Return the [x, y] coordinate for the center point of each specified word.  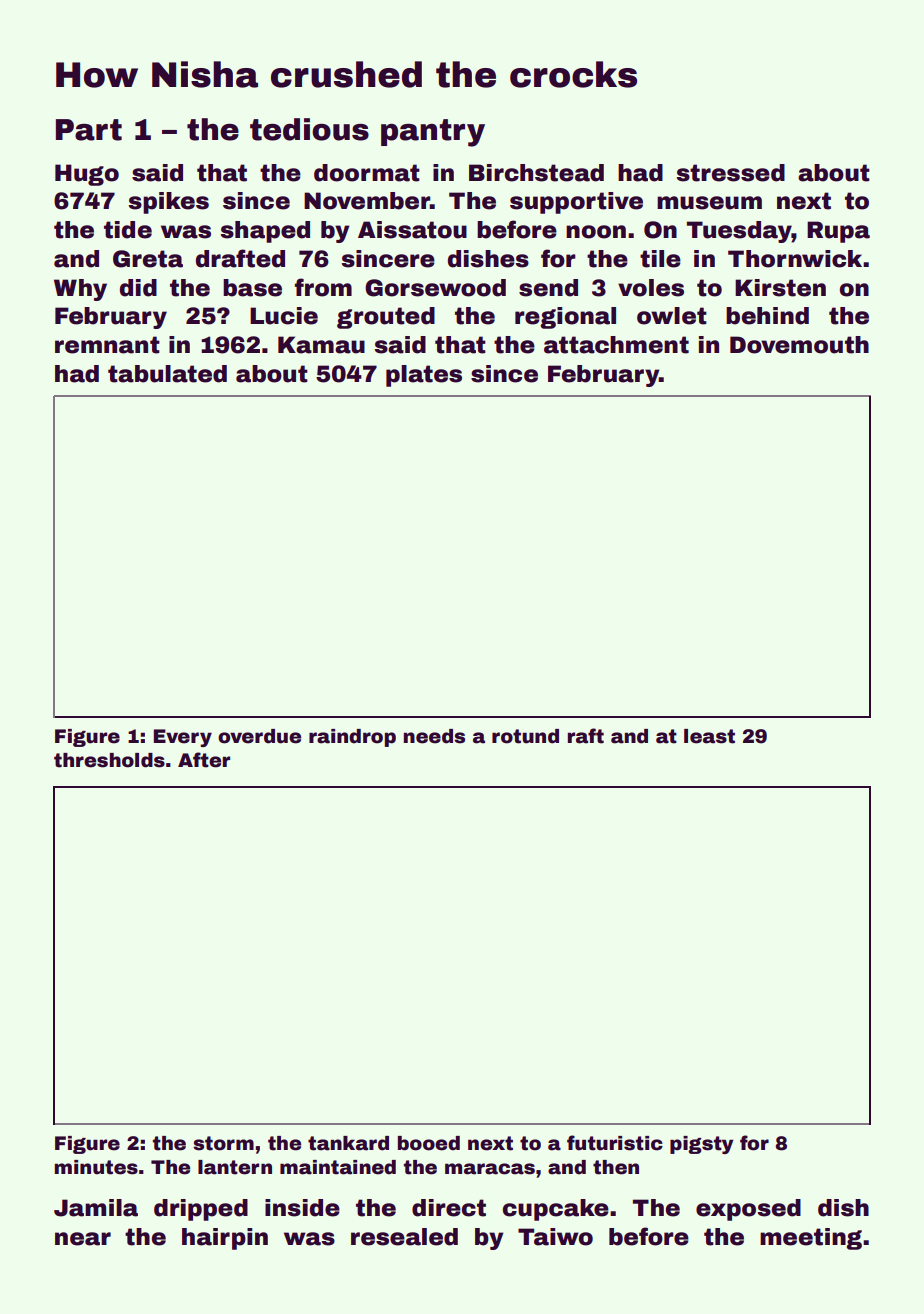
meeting [811, 1239]
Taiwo [555, 1237]
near [83, 1239]
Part [89, 130]
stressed [730, 173]
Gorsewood [435, 288]
